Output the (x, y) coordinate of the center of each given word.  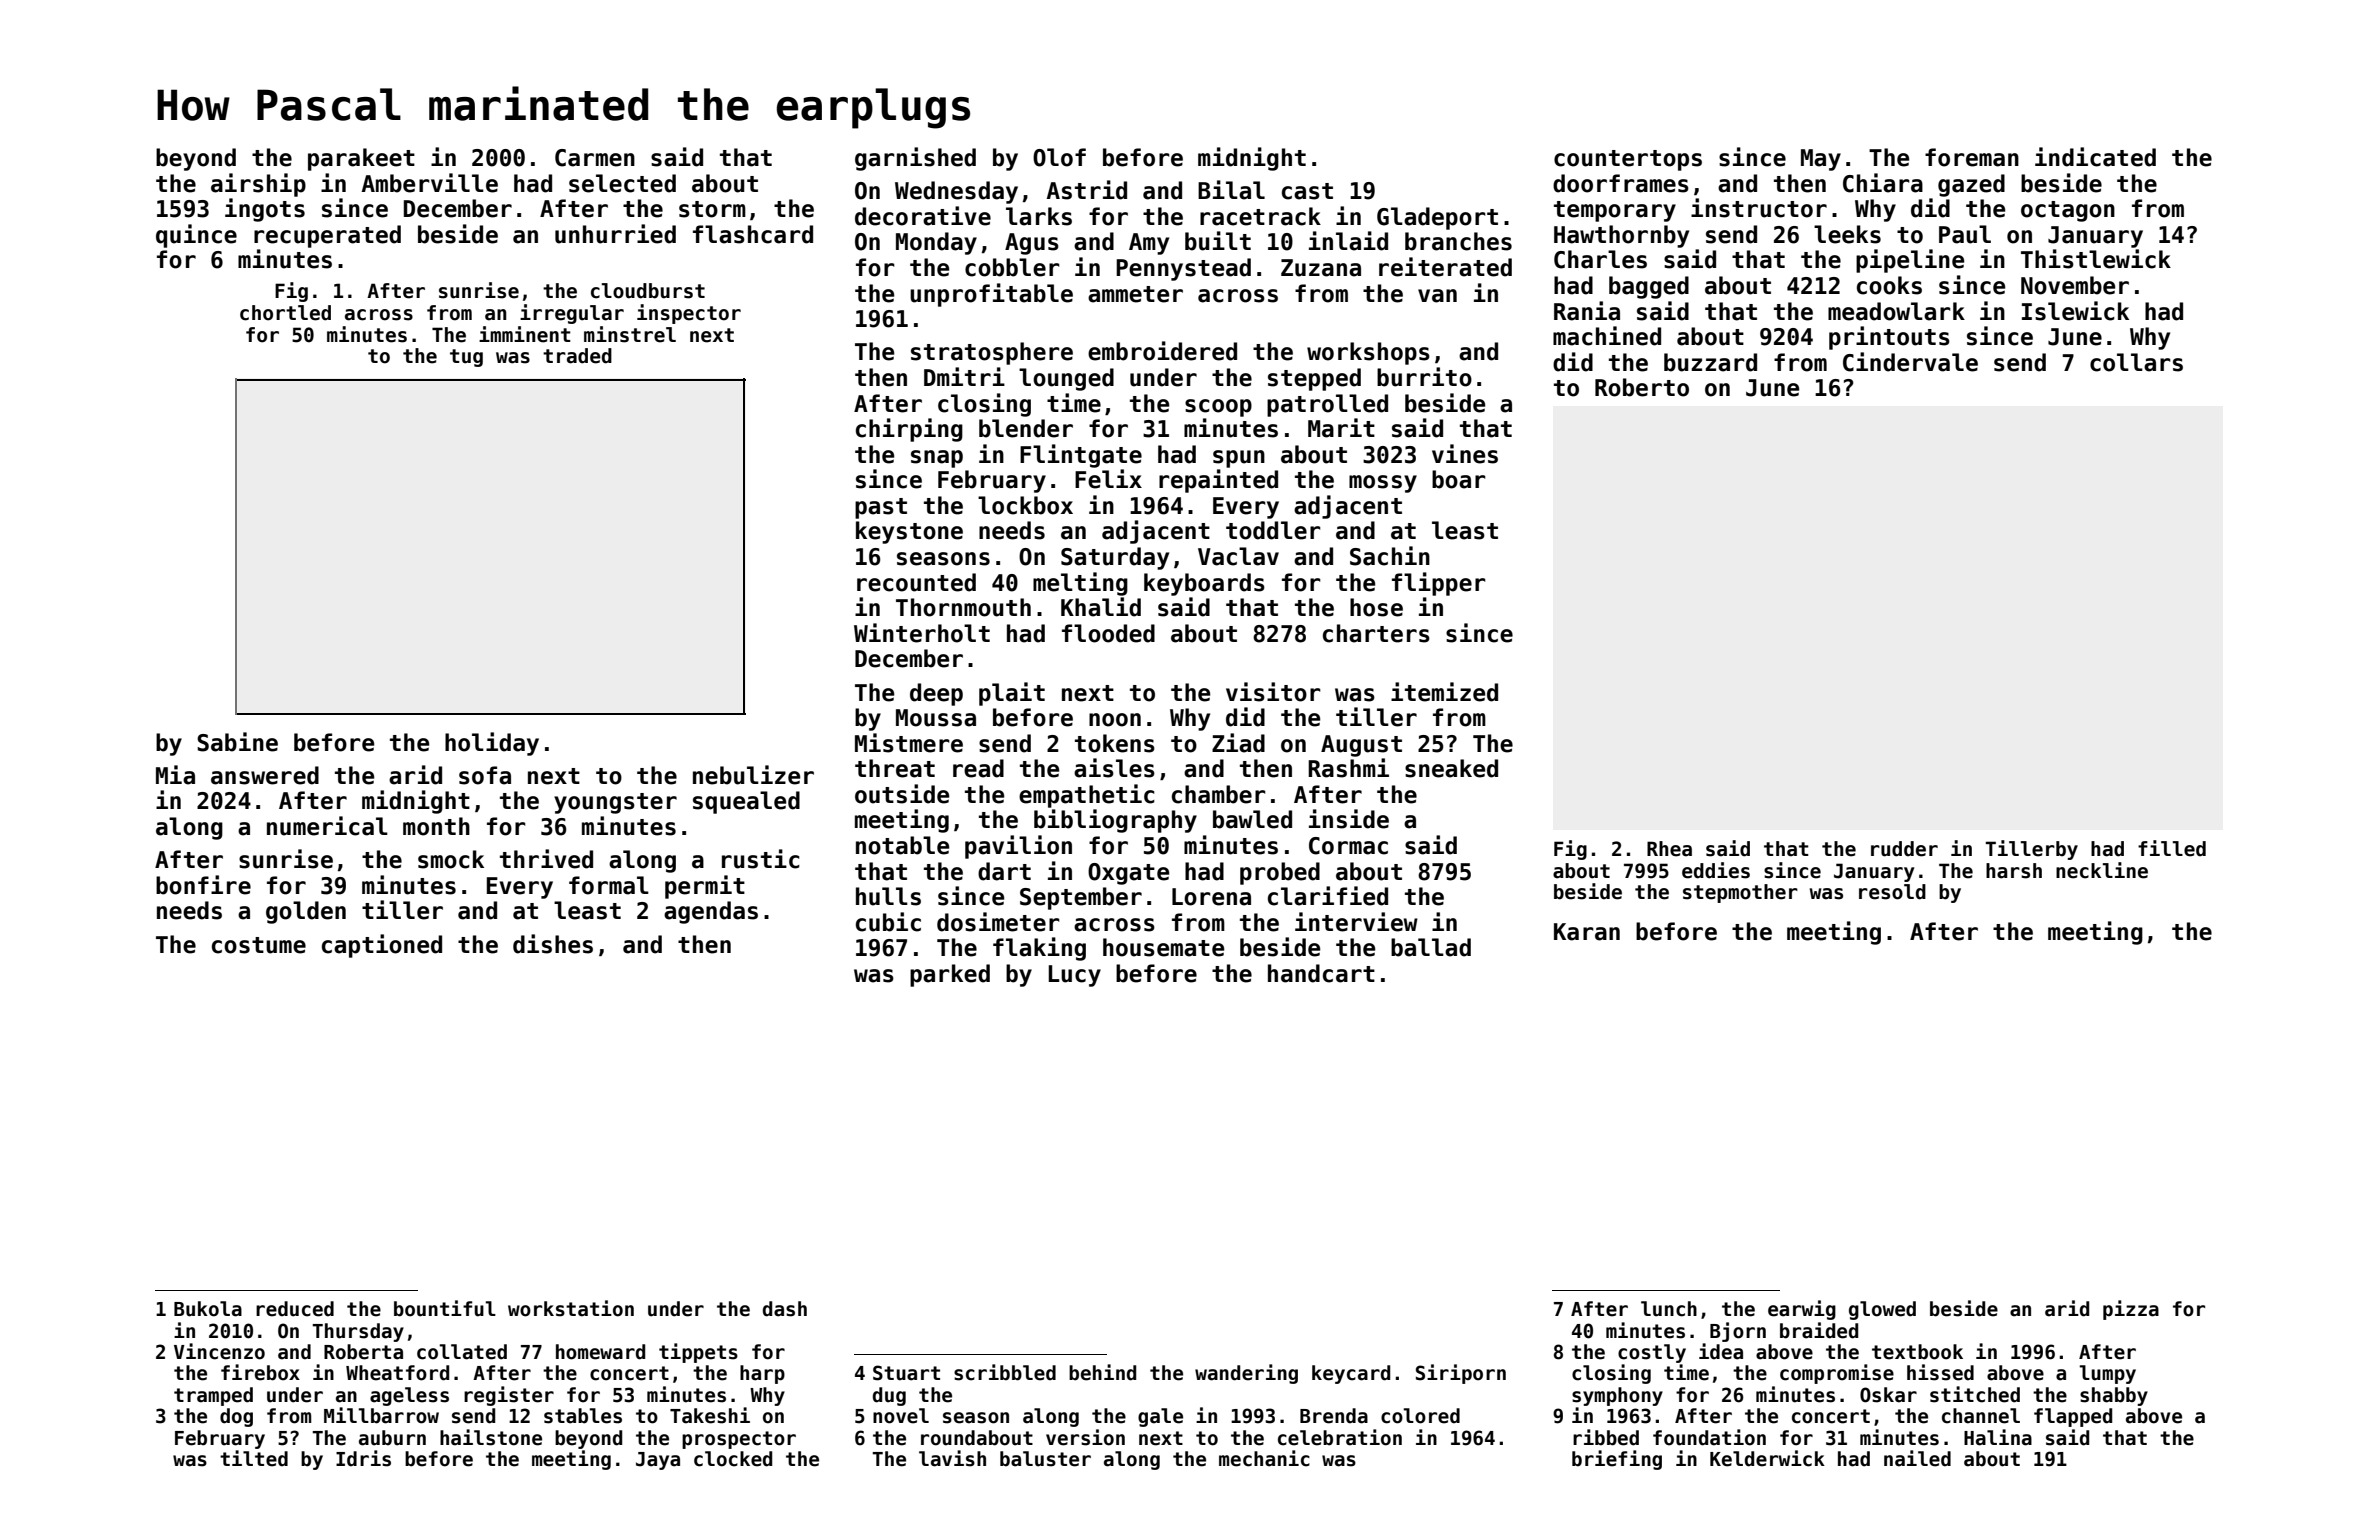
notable (902, 845)
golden (306, 912)
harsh (2014, 871)
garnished (915, 159)
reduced (295, 1309)
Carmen (595, 158)
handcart (1321, 973)
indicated (2095, 157)
